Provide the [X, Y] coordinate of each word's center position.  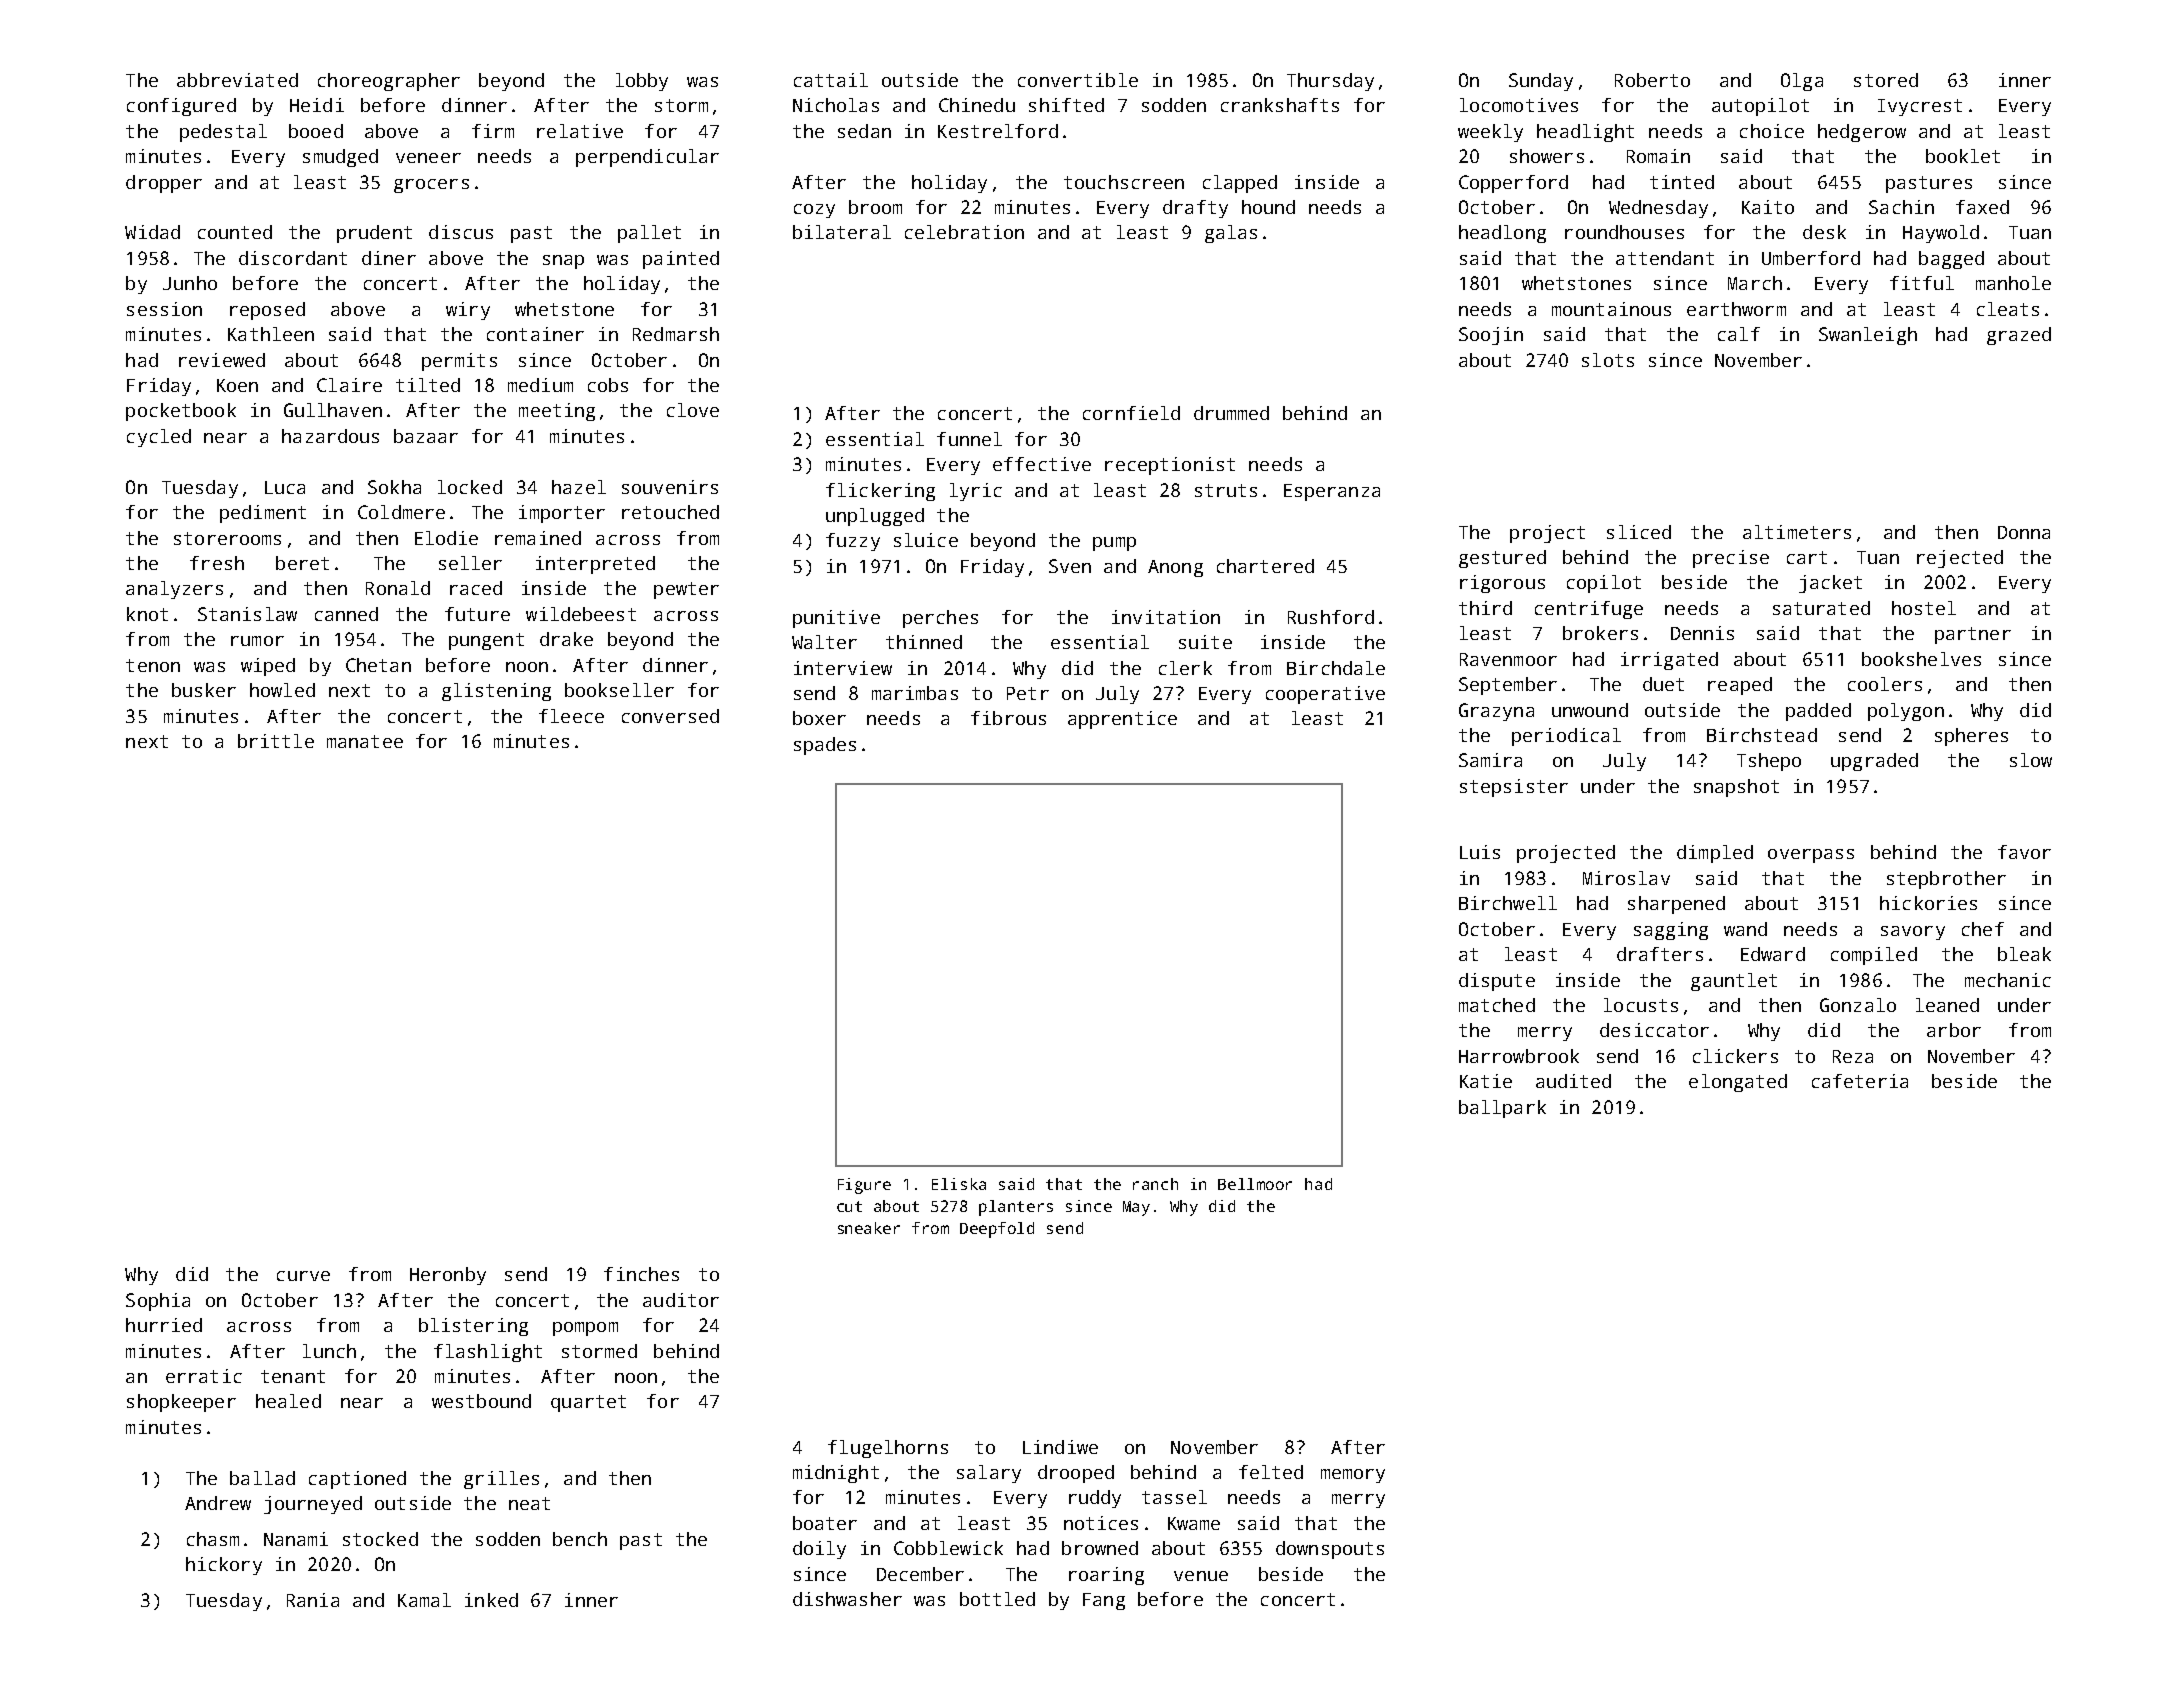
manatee [365, 741]
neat [529, 1503]
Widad [152, 232]
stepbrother [1946, 880]
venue [1201, 1576]
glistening [496, 692]
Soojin [1491, 336]
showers [1547, 156]
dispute [1497, 982]
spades [825, 746]
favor [2024, 852]
